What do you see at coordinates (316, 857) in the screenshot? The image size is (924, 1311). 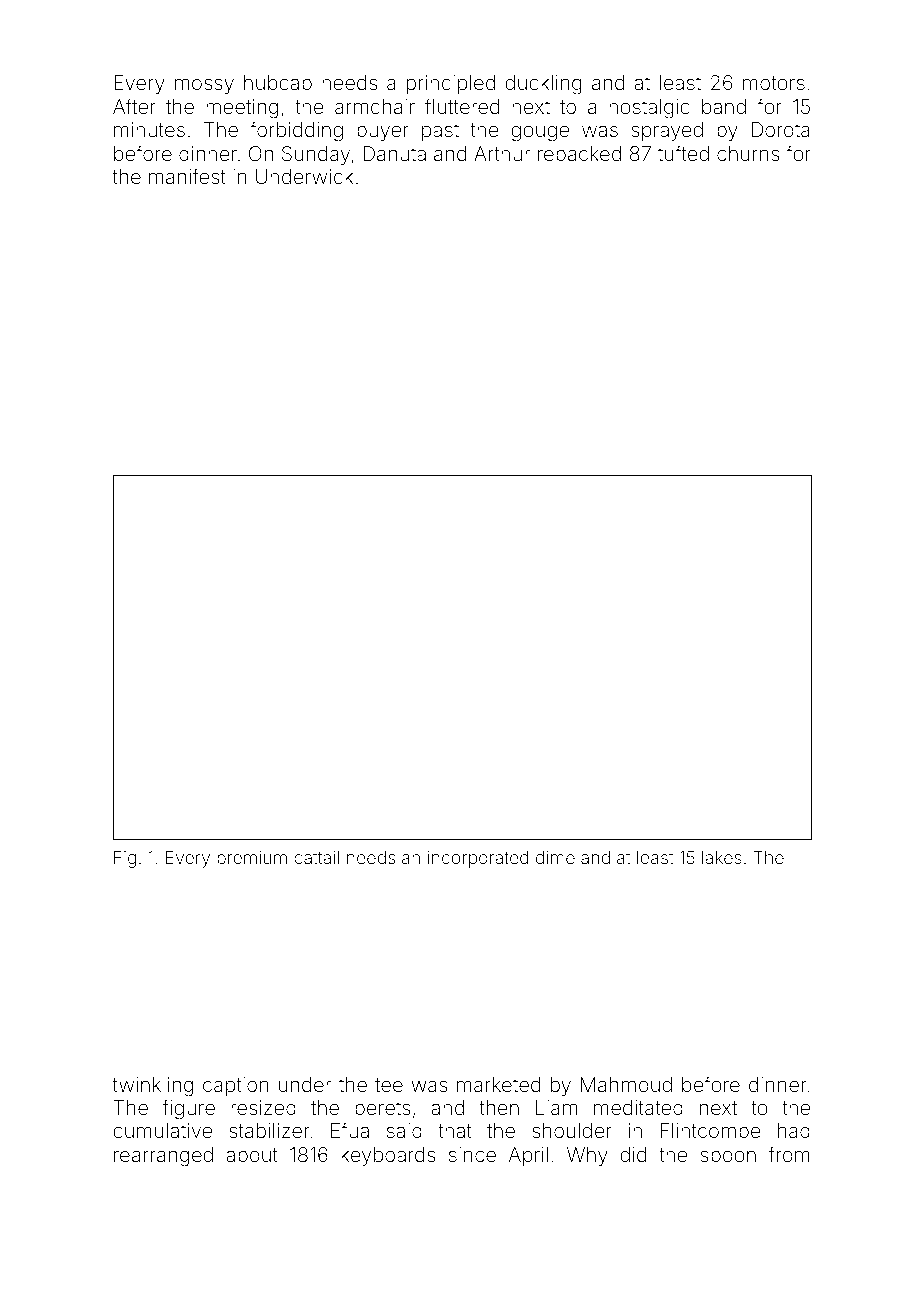 I see `cattail` at bounding box center [316, 857].
